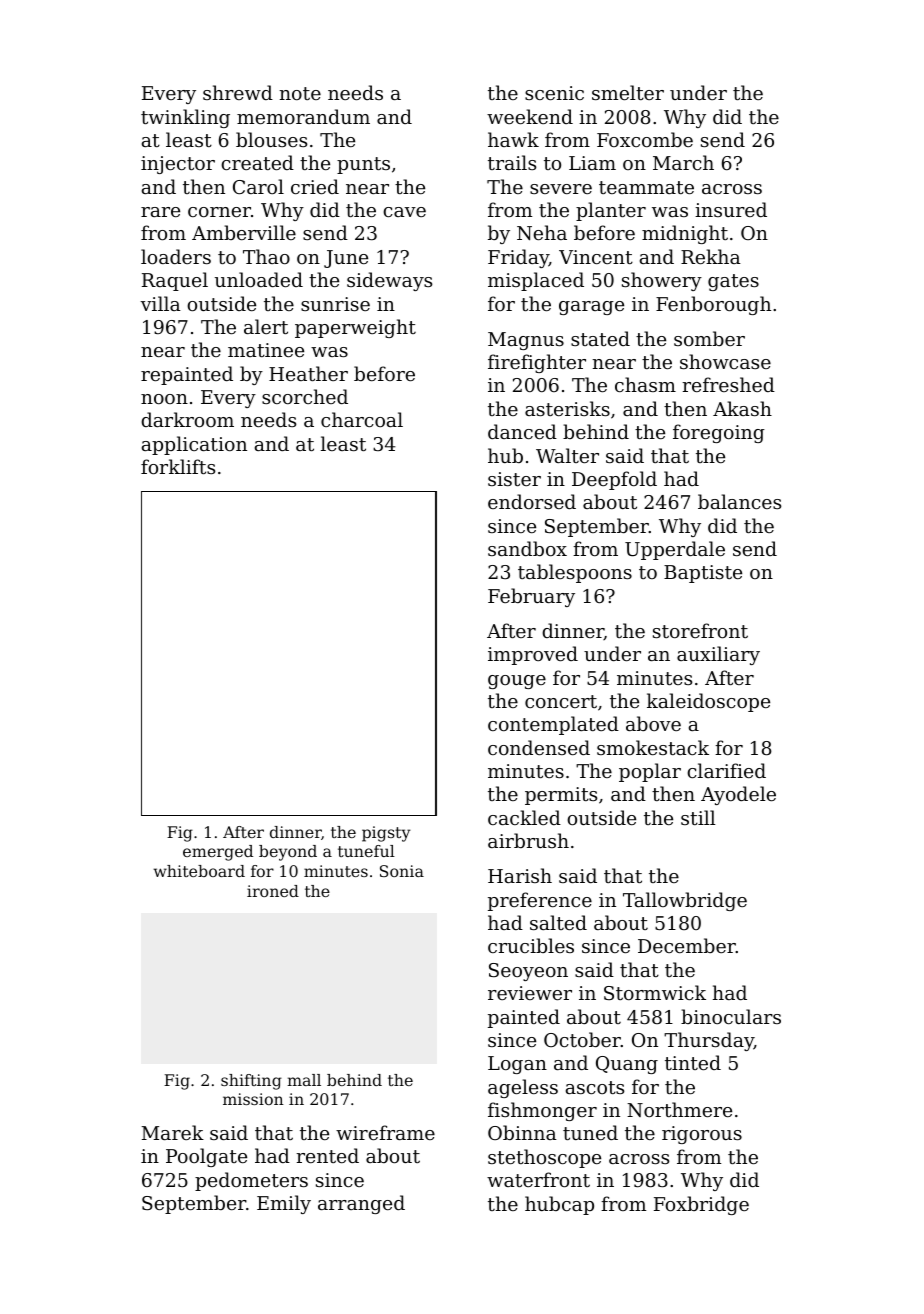  What do you see at coordinates (178, 165) in the document?
I see `injector` at bounding box center [178, 165].
